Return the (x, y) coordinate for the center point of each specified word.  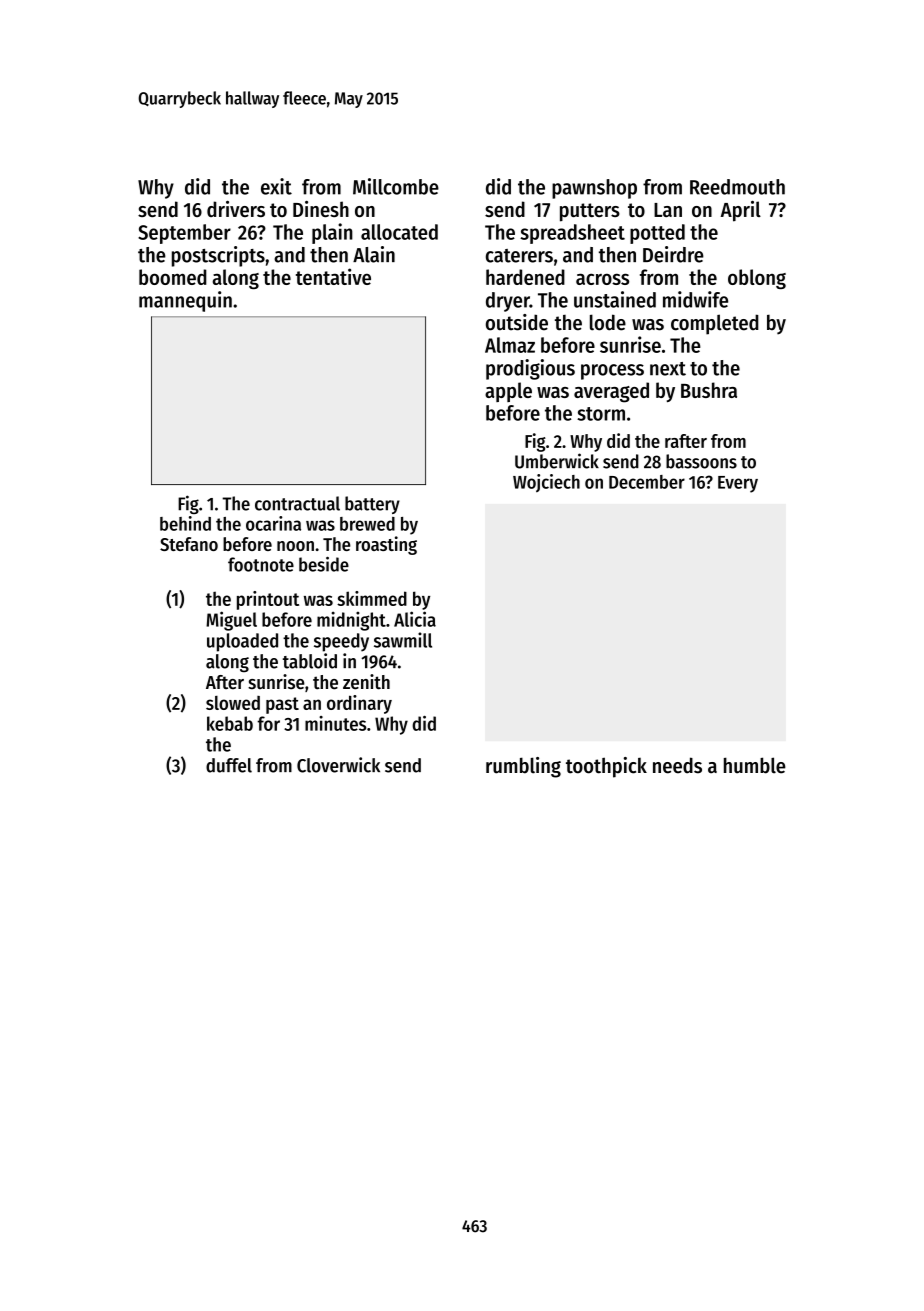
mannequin (185, 301)
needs (677, 765)
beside (324, 564)
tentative (333, 276)
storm (601, 414)
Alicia (415, 619)
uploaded (242, 642)
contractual (297, 503)
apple (508, 392)
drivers (236, 209)
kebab (230, 723)
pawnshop (594, 189)
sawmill (403, 640)
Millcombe (396, 186)
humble (755, 765)
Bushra (709, 390)
